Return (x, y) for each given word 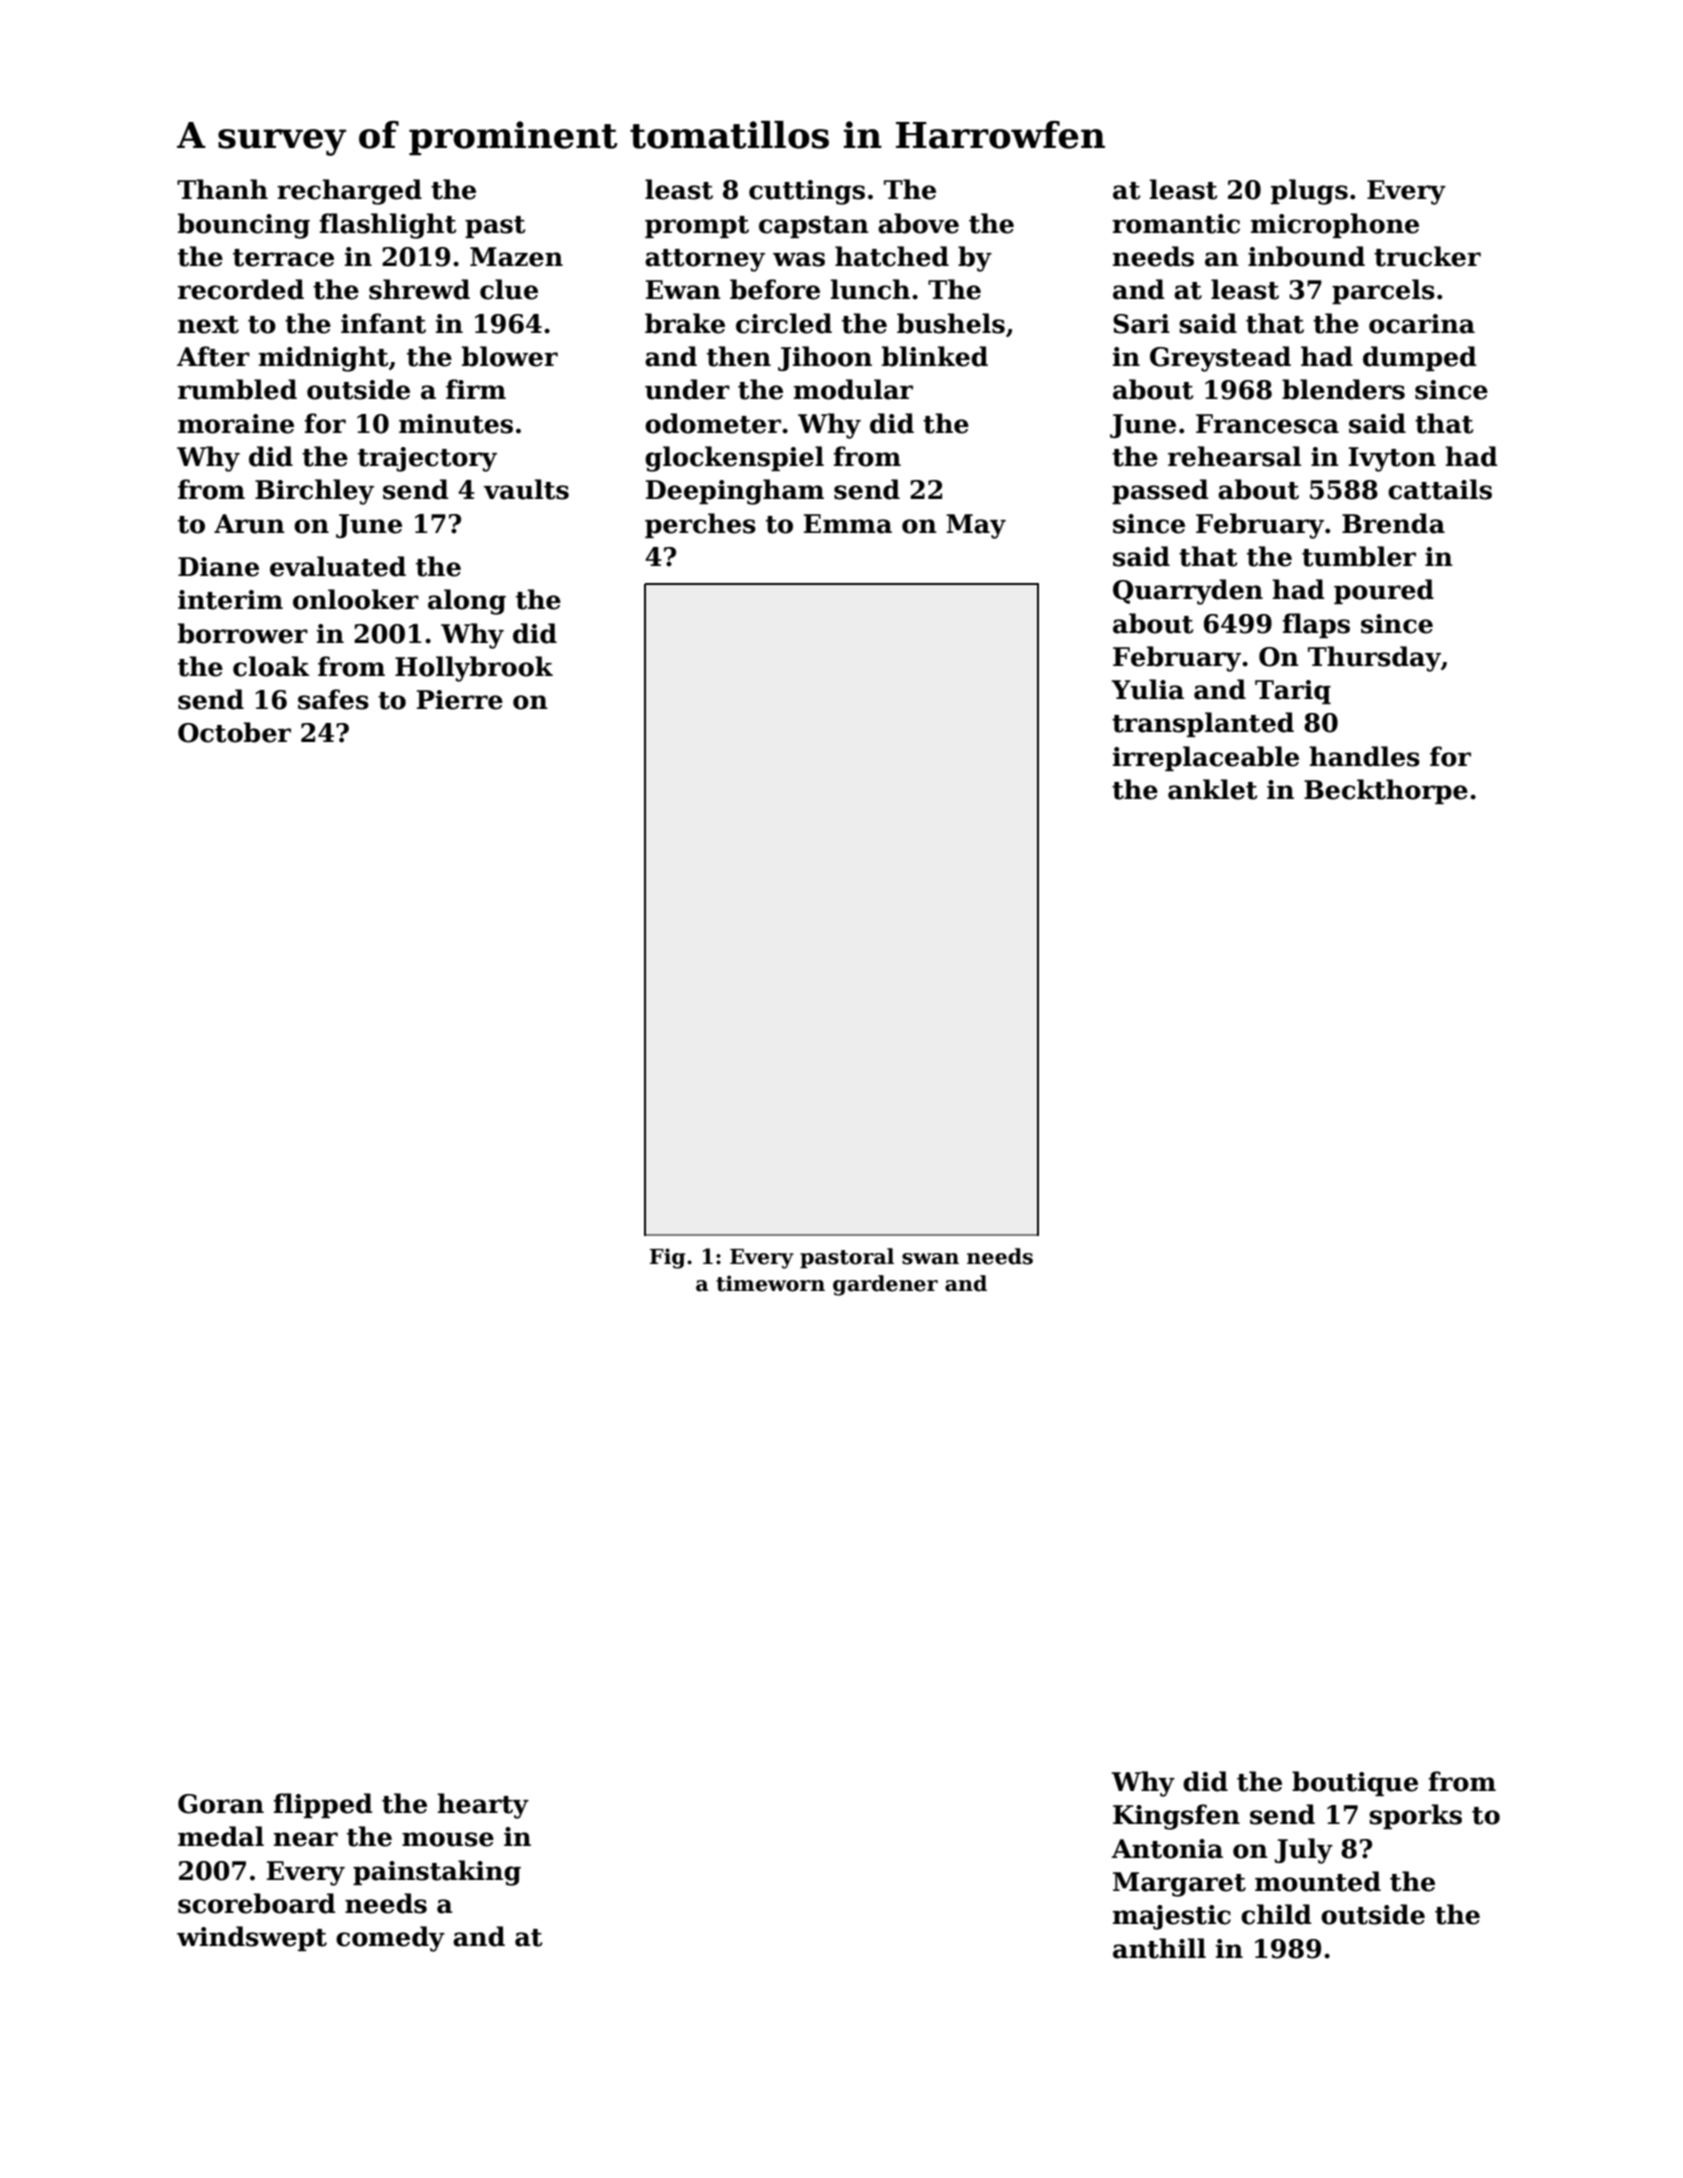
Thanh (222, 189)
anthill (1159, 1948)
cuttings (807, 192)
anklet (1212, 789)
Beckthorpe (1386, 791)
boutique (1355, 1783)
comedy (390, 1939)
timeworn (770, 1283)
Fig (667, 1258)
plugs (1309, 192)
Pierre (460, 700)
